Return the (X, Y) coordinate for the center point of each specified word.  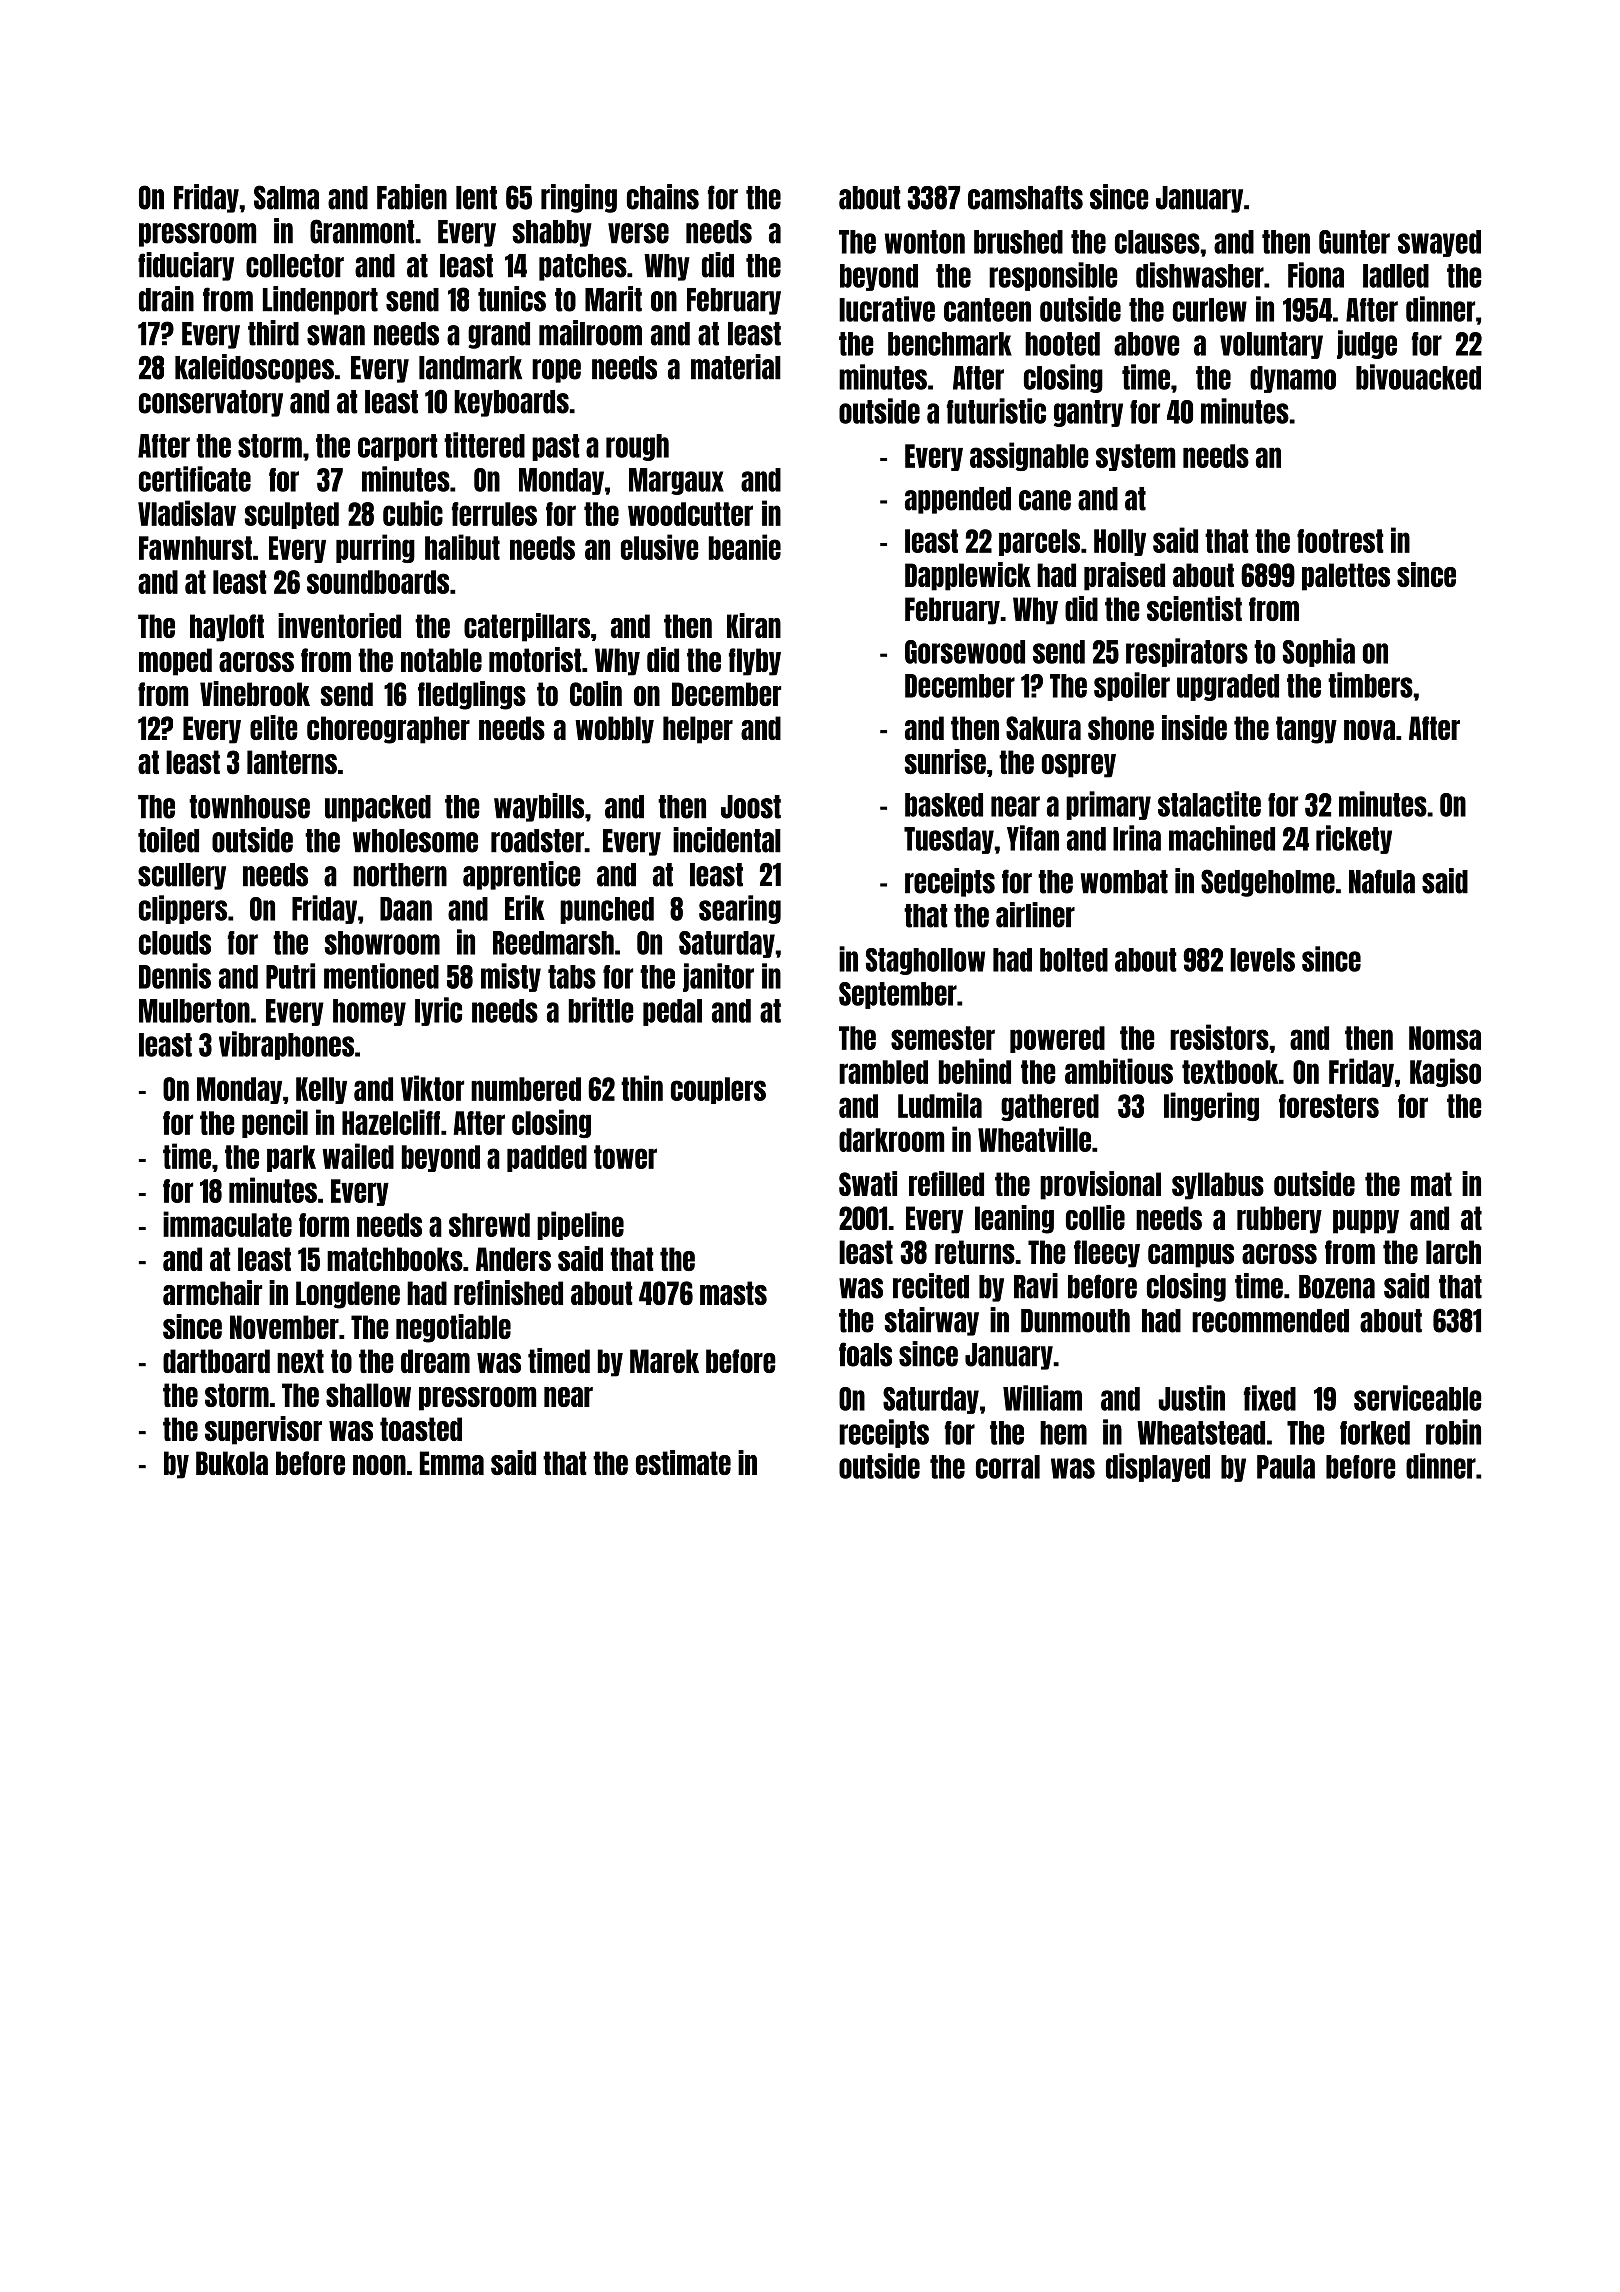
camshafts (1025, 197)
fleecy (1107, 1254)
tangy (1306, 730)
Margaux (676, 481)
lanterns (292, 762)
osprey (1079, 766)
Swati (868, 1183)
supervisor (263, 1430)
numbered (526, 1089)
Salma (286, 197)
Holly (1120, 542)
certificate (195, 479)
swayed (1439, 243)
